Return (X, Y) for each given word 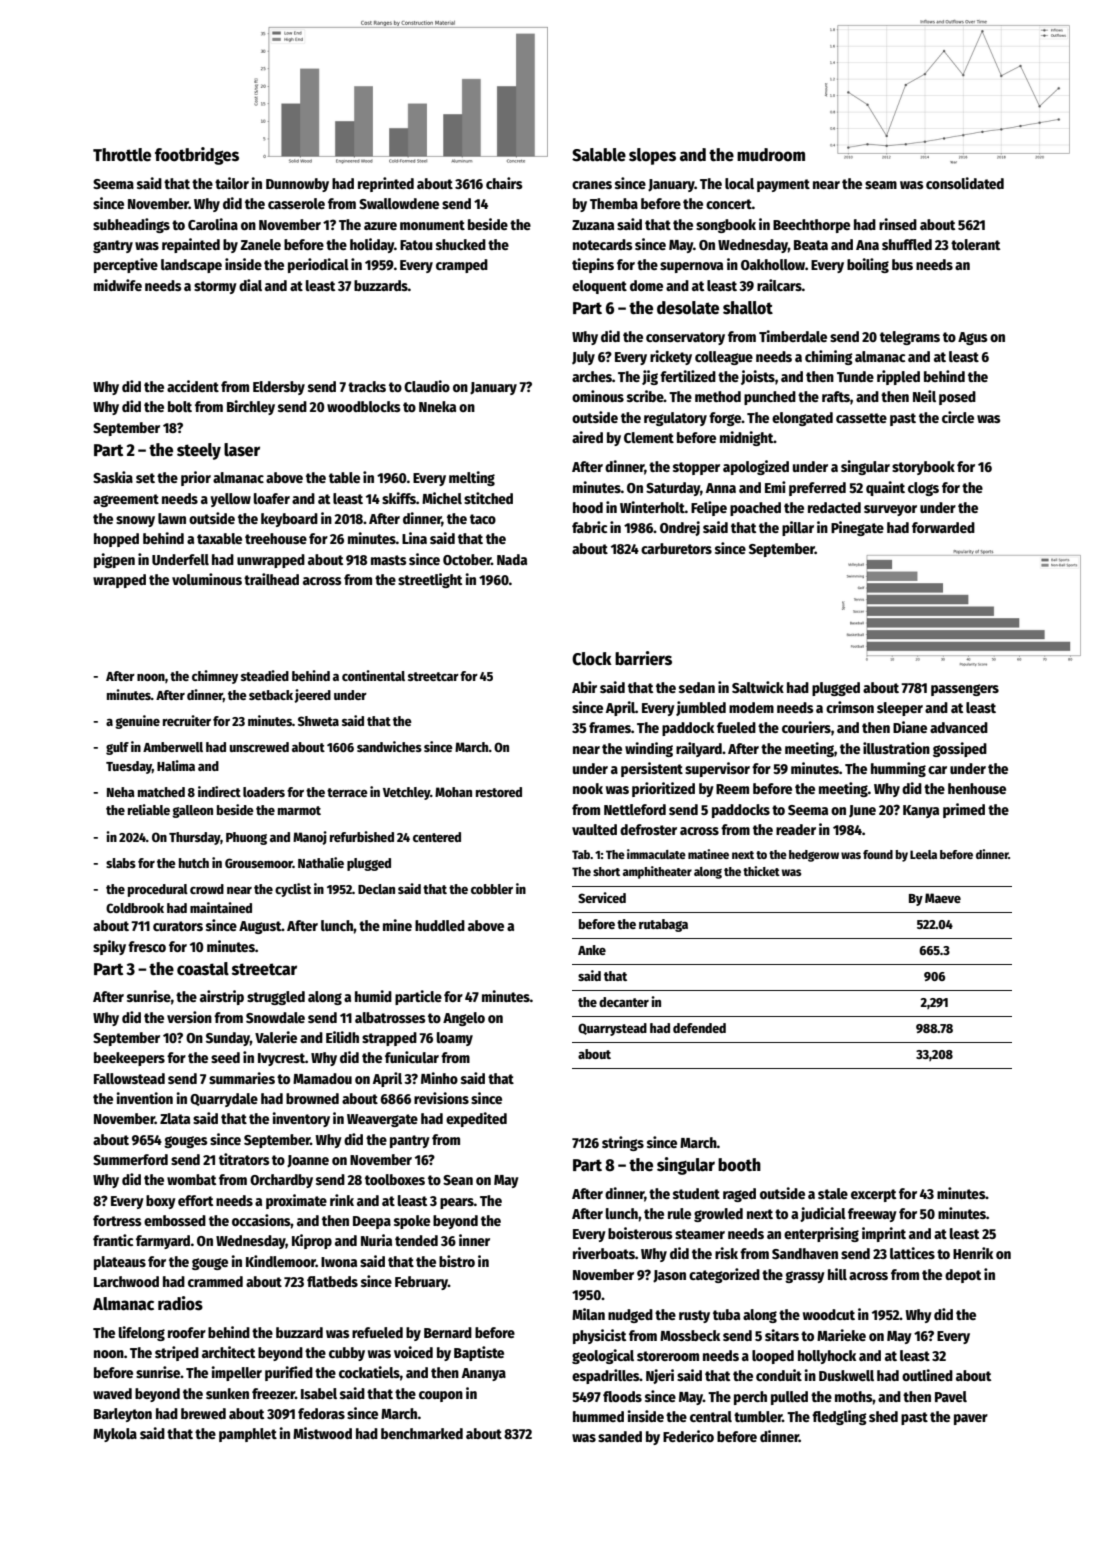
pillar (798, 528)
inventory (301, 1119)
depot (963, 1276)
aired (587, 437)
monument (432, 225)
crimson (850, 707)
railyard (699, 749)
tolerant (975, 244)
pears (457, 1203)
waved (112, 1393)
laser (242, 450)
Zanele (260, 244)
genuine (137, 722)
